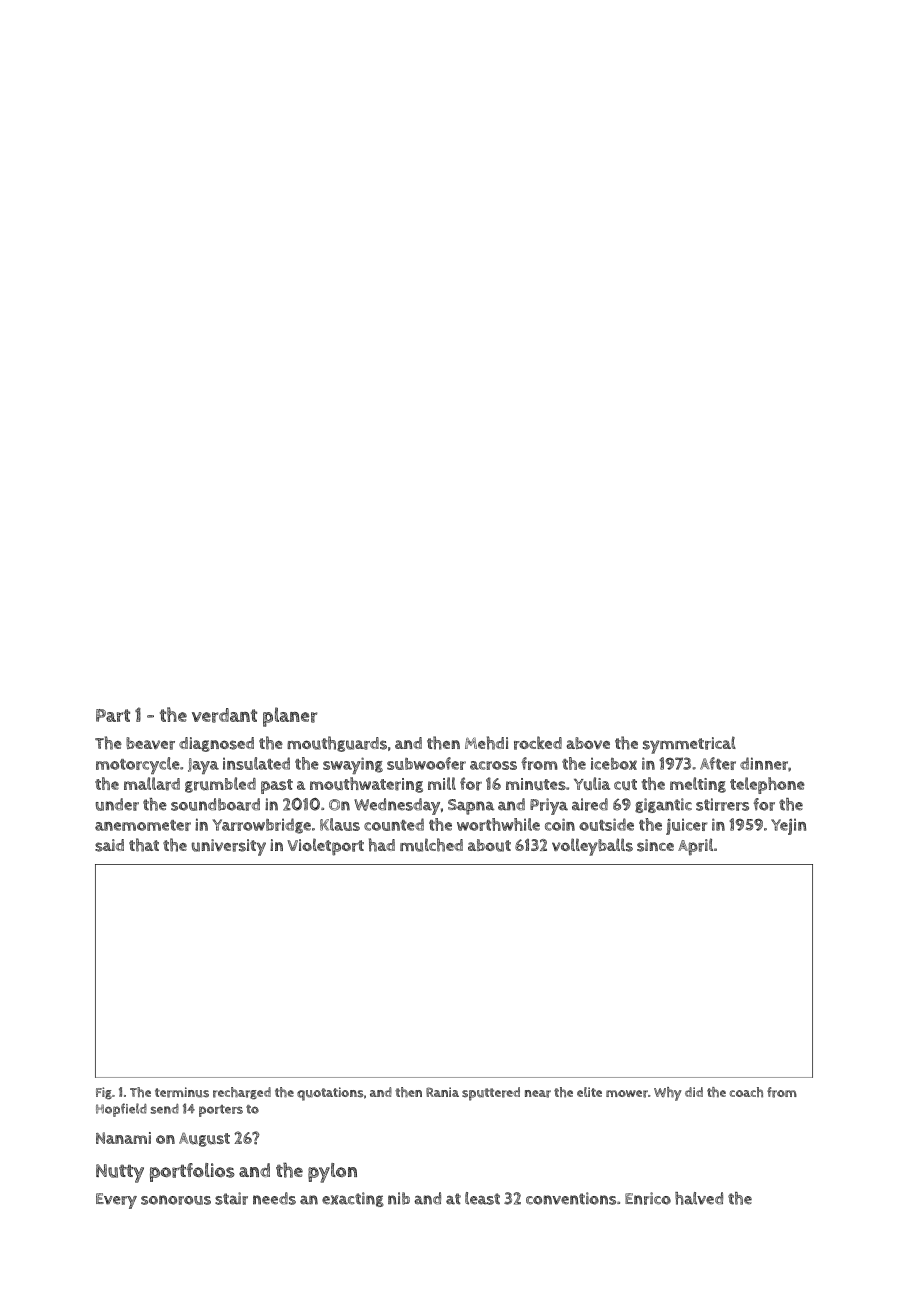 This image has height=1316, width=908. I want to click on Rania, so click(442, 1092).
